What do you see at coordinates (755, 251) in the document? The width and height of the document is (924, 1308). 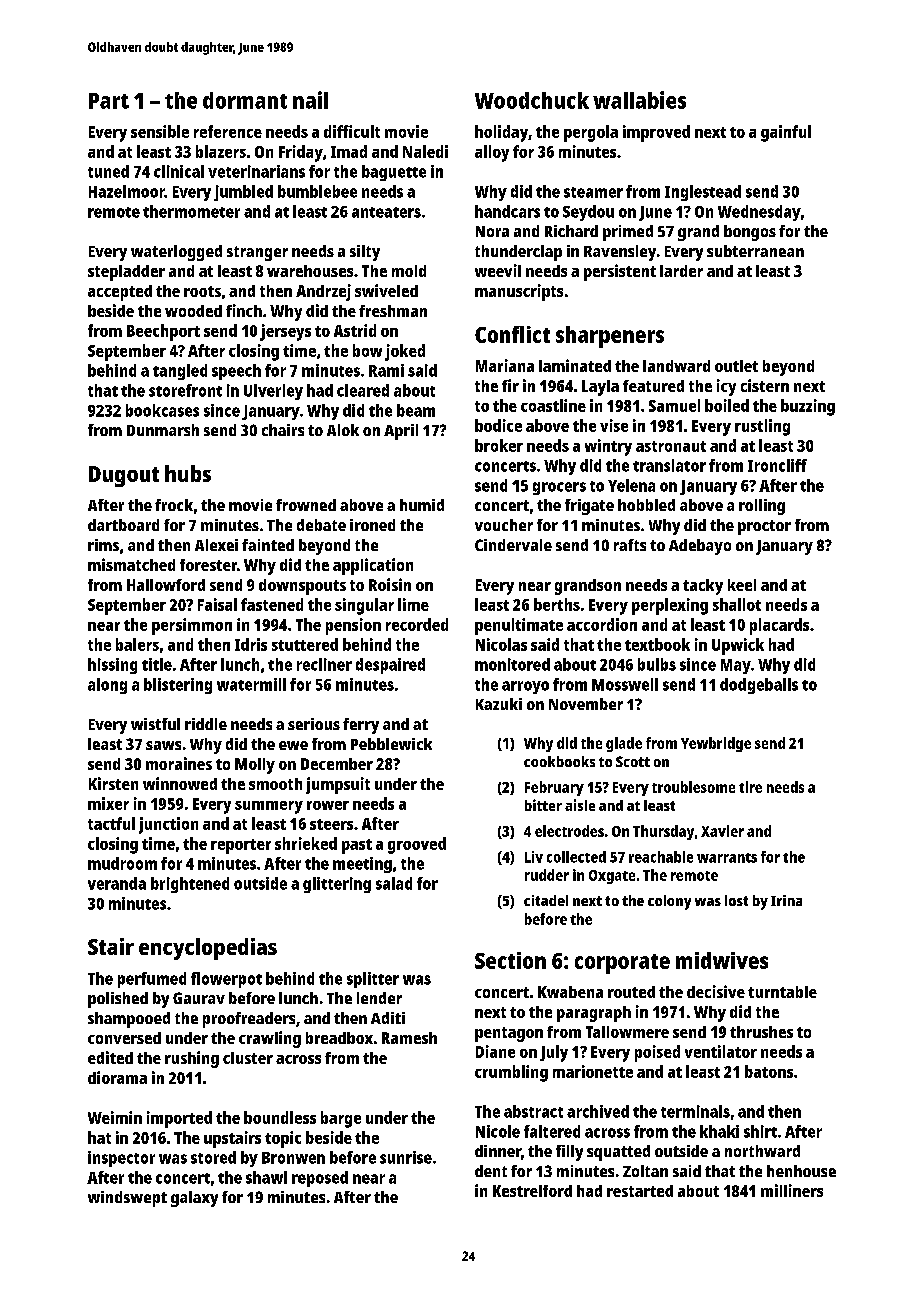 I see `subterranean` at bounding box center [755, 251].
